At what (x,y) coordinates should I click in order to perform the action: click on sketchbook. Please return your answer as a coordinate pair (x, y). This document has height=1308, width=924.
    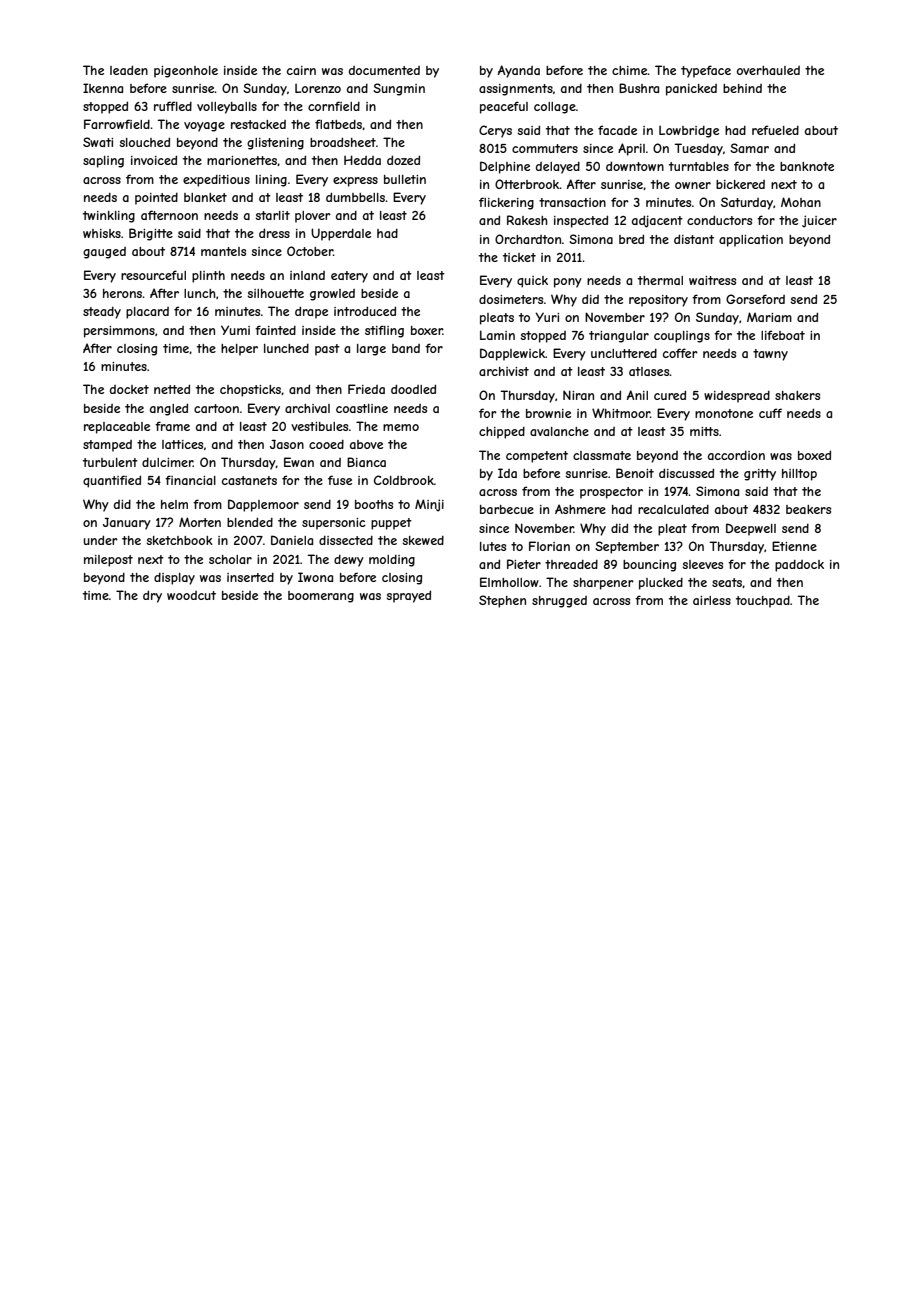
    Looking at the image, I should click on (179, 540).
